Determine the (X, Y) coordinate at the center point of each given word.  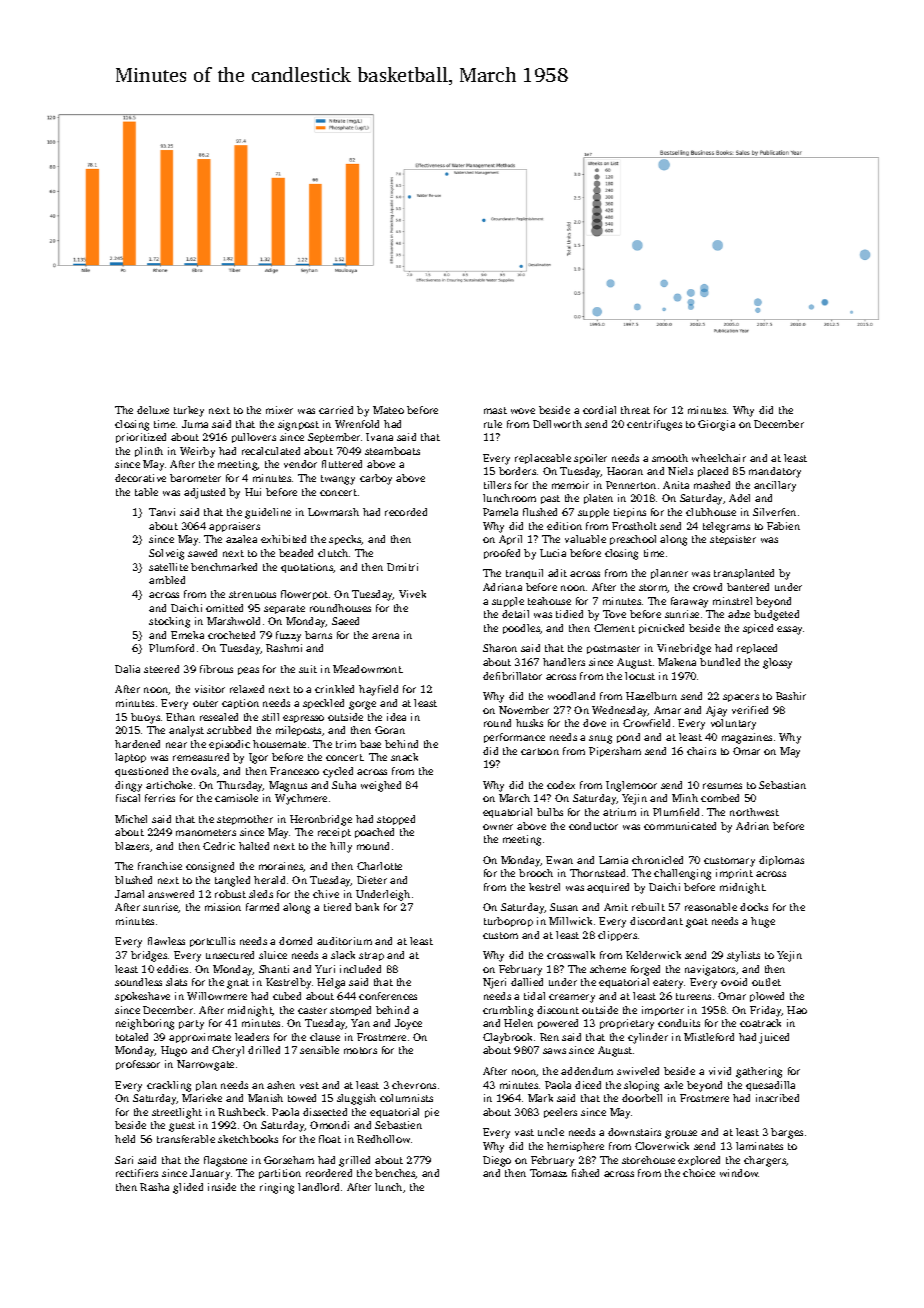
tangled (232, 881)
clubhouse (711, 512)
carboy (376, 479)
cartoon (540, 751)
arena (385, 636)
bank (367, 907)
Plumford (171, 648)
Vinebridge (684, 649)
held (125, 1139)
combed (720, 798)
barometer (195, 478)
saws (554, 1051)
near (176, 745)
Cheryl (228, 1051)
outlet (766, 982)
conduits (679, 1023)
